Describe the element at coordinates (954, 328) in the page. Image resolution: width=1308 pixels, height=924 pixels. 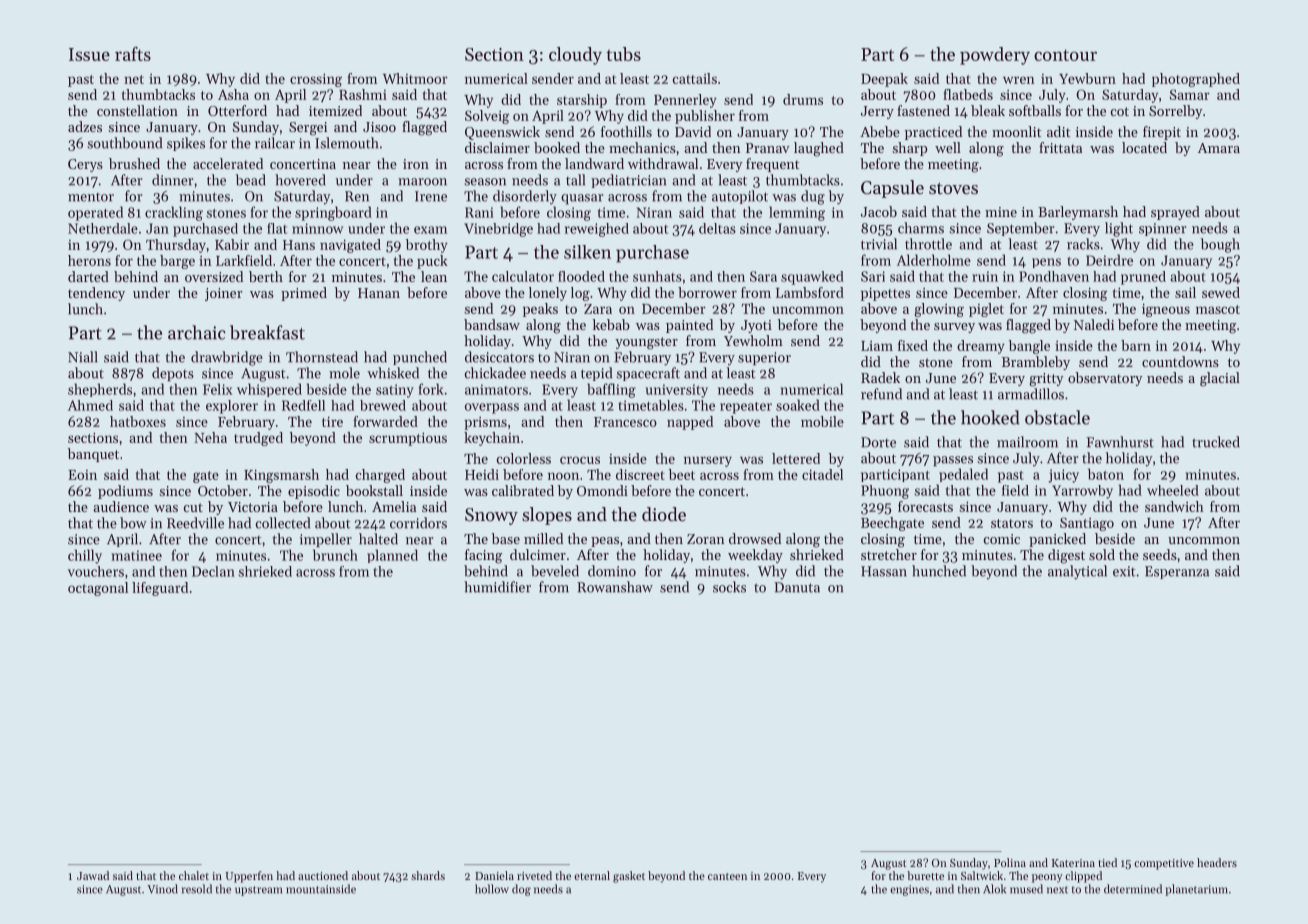
I see `survey` at that location.
